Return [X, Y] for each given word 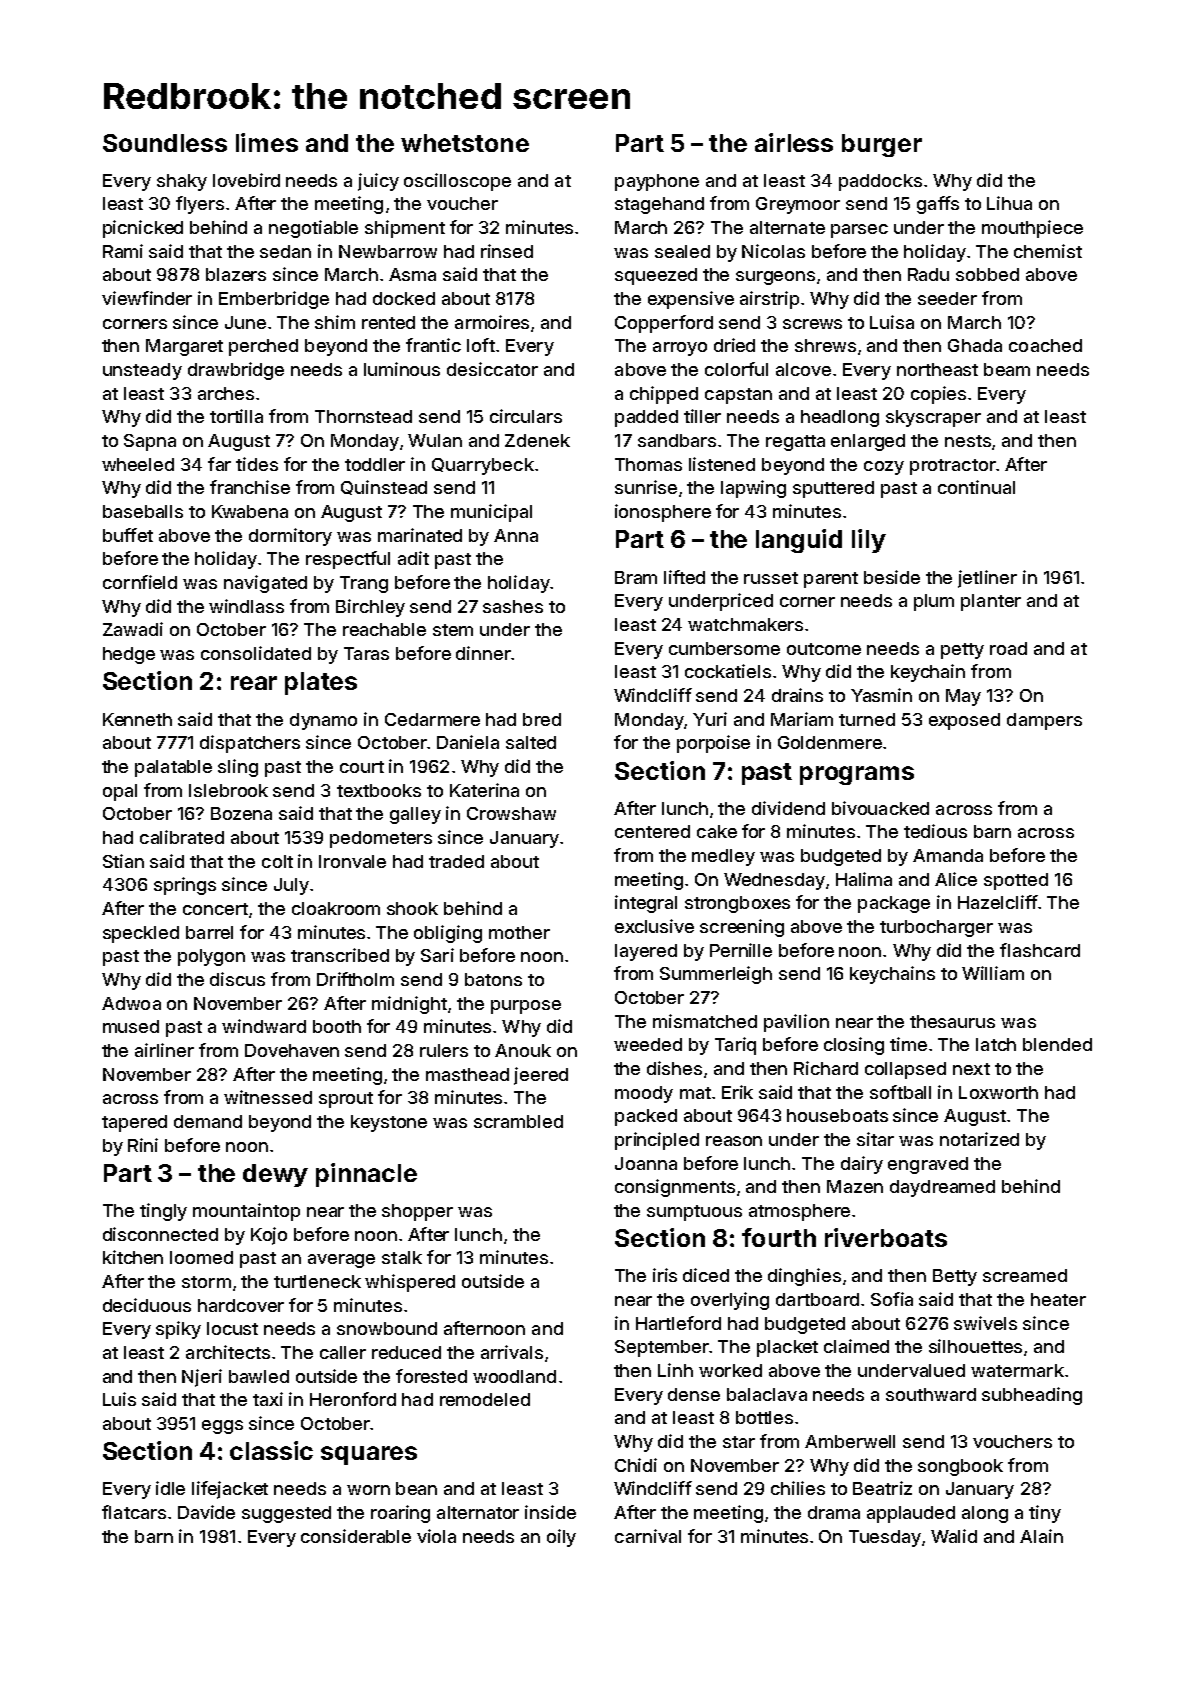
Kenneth [137, 719]
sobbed [987, 274]
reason [734, 1141]
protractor [953, 467]
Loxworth [998, 1092]
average [341, 1261]
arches [226, 393]
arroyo [680, 349]
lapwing [753, 489]
